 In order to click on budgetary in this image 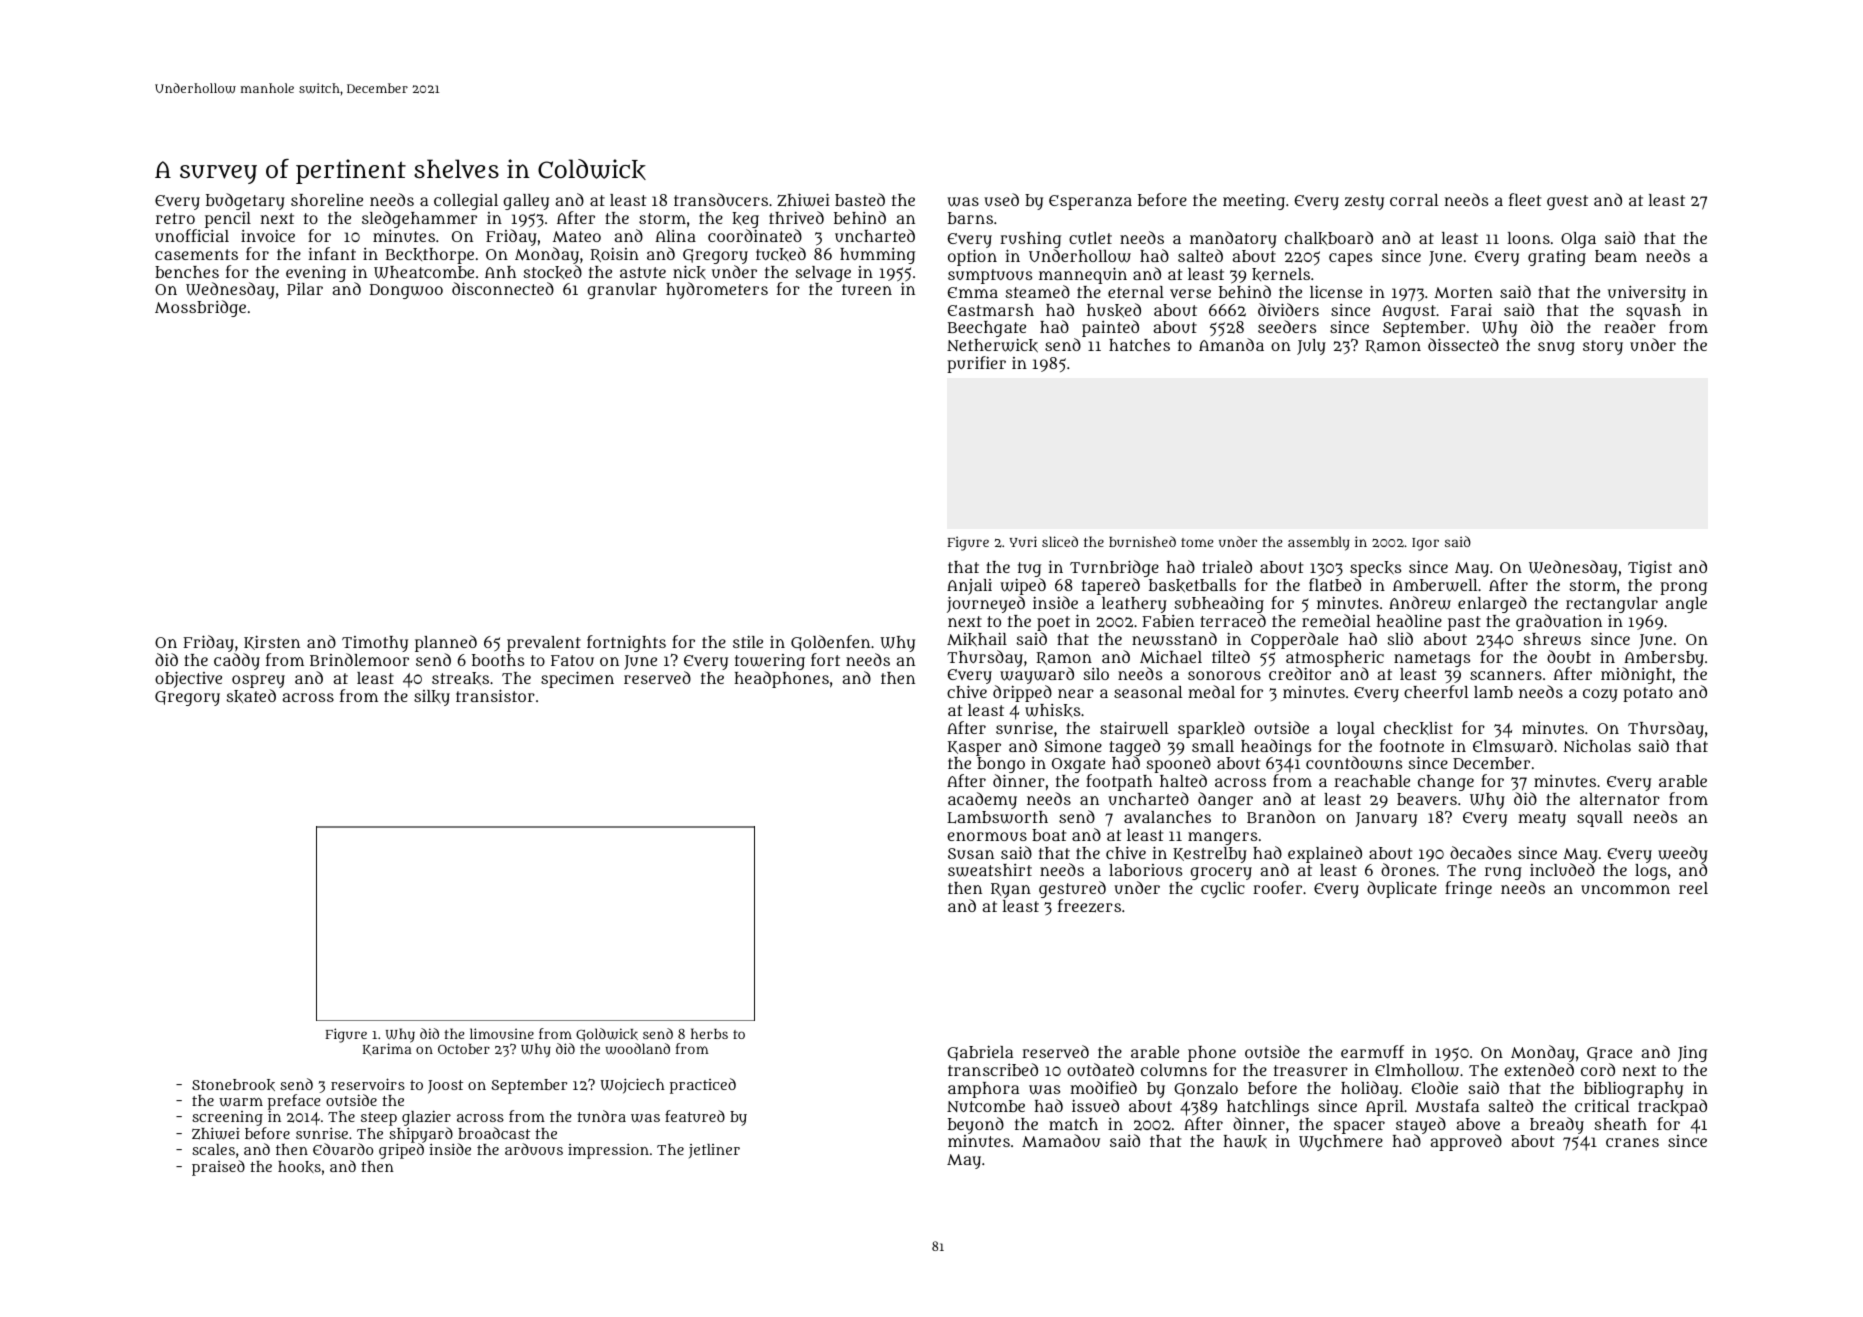, I will do `click(245, 201)`.
